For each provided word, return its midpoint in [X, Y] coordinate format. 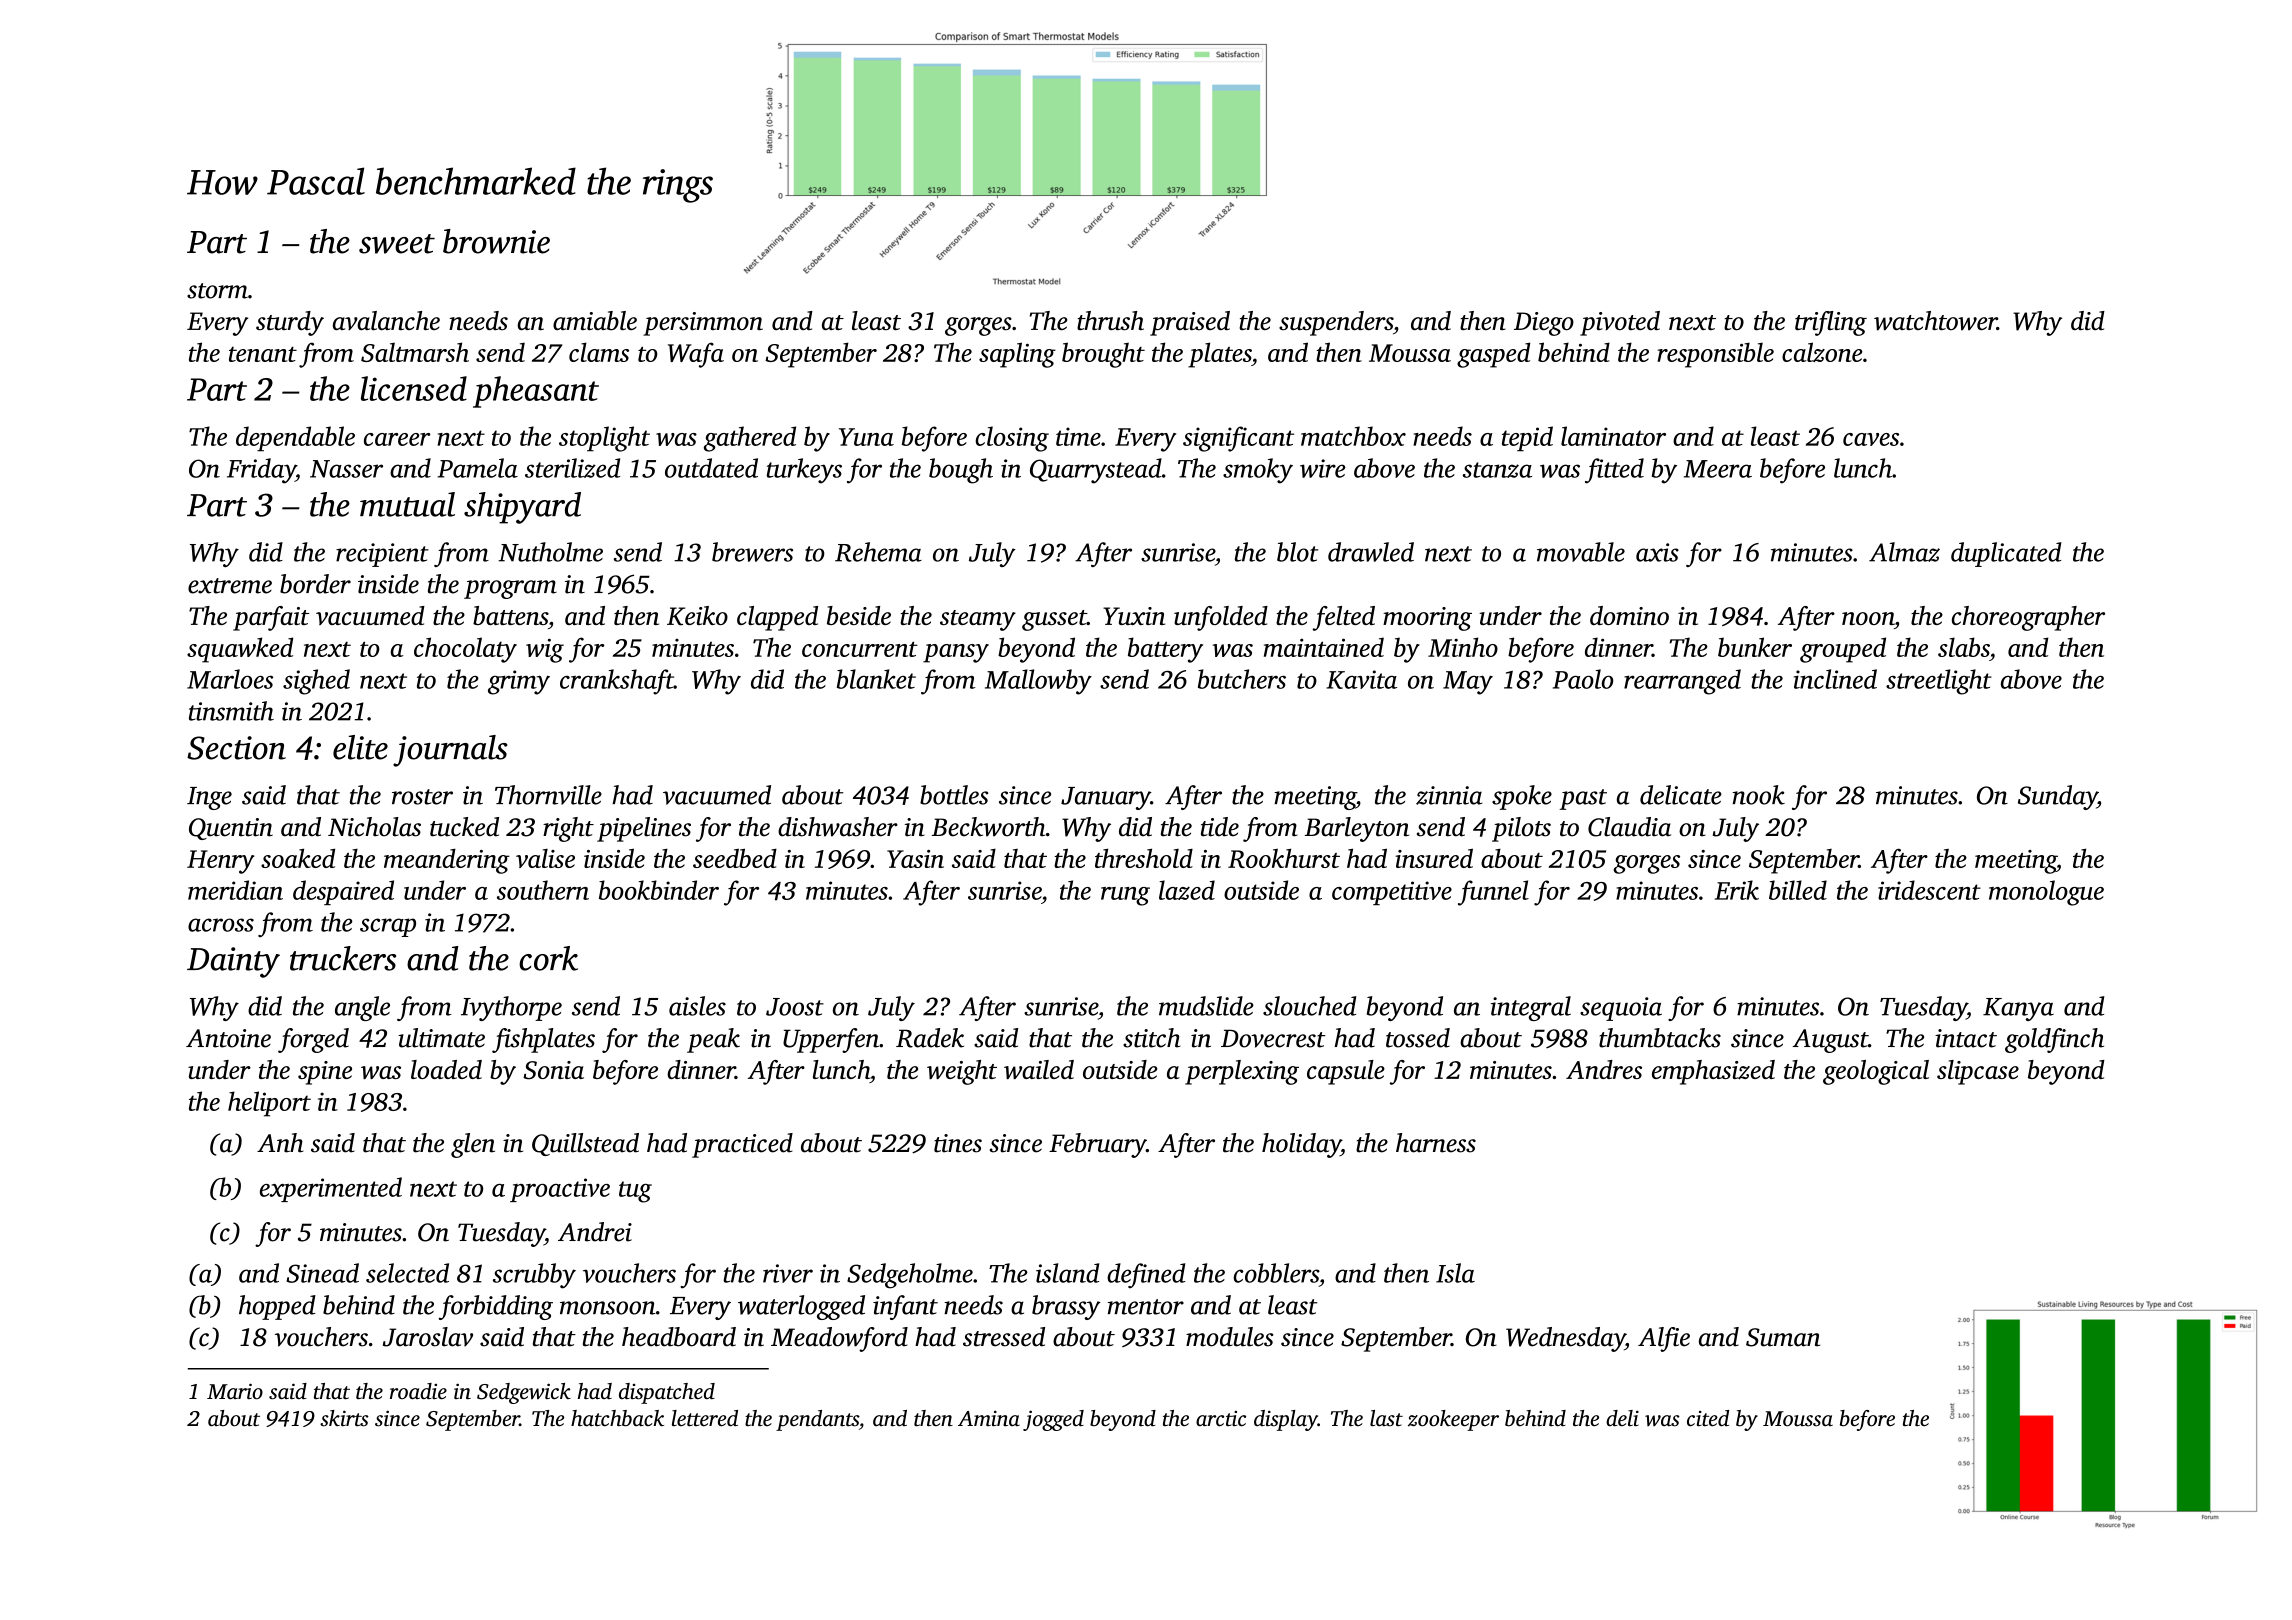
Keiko [697, 616]
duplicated [2006, 554]
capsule [1346, 1072]
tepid [1527, 439]
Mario [235, 1391]
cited [1708, 1418]
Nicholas [374, 827]
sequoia [1621, 1009]
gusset [1054, 620]
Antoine [228, 1038]
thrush [1110, 321]
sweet [397, 244]
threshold [1144, 858]
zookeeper [1453, 1420]
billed [1798, 890]
